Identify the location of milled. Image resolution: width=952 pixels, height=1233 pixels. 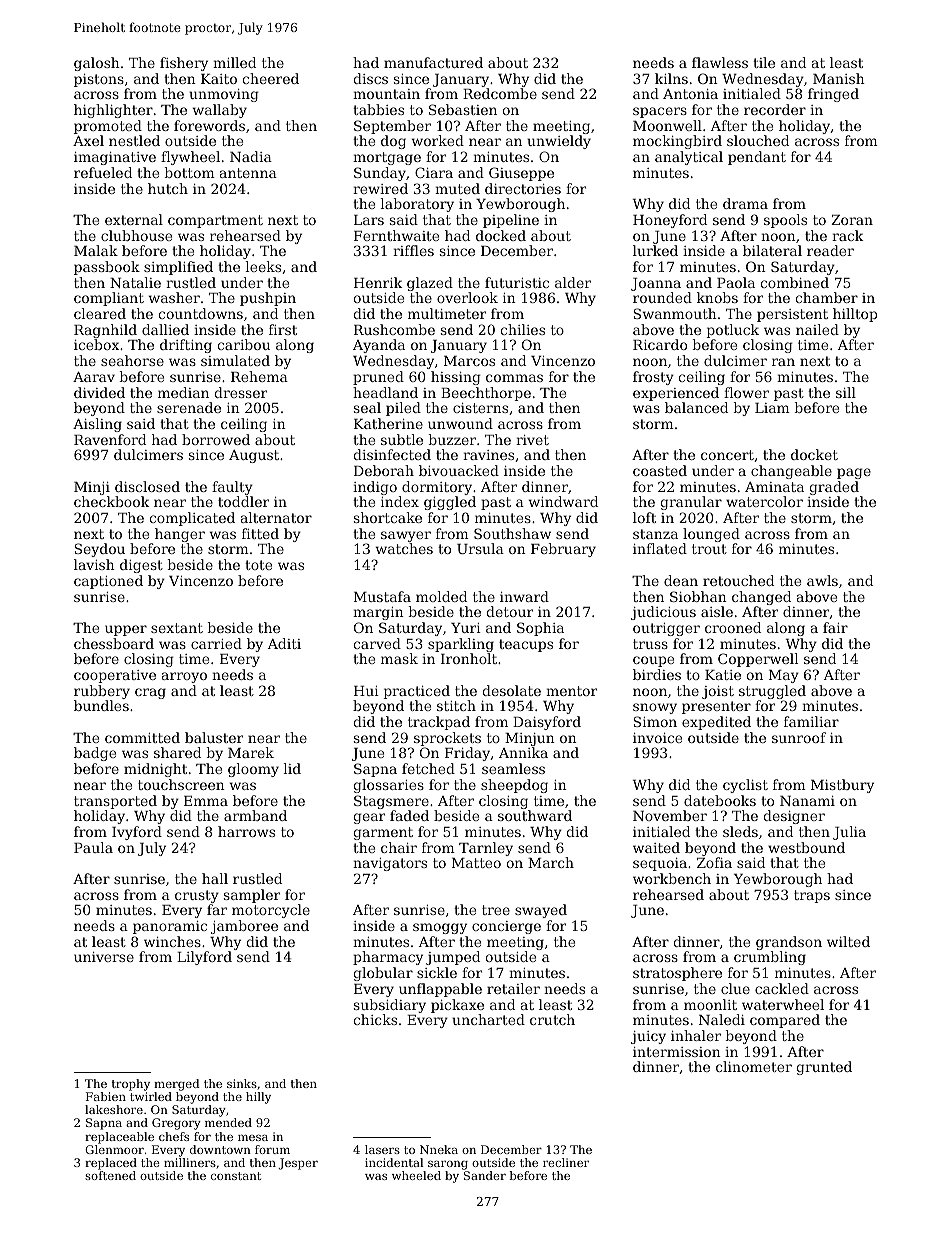
(234, 62).
